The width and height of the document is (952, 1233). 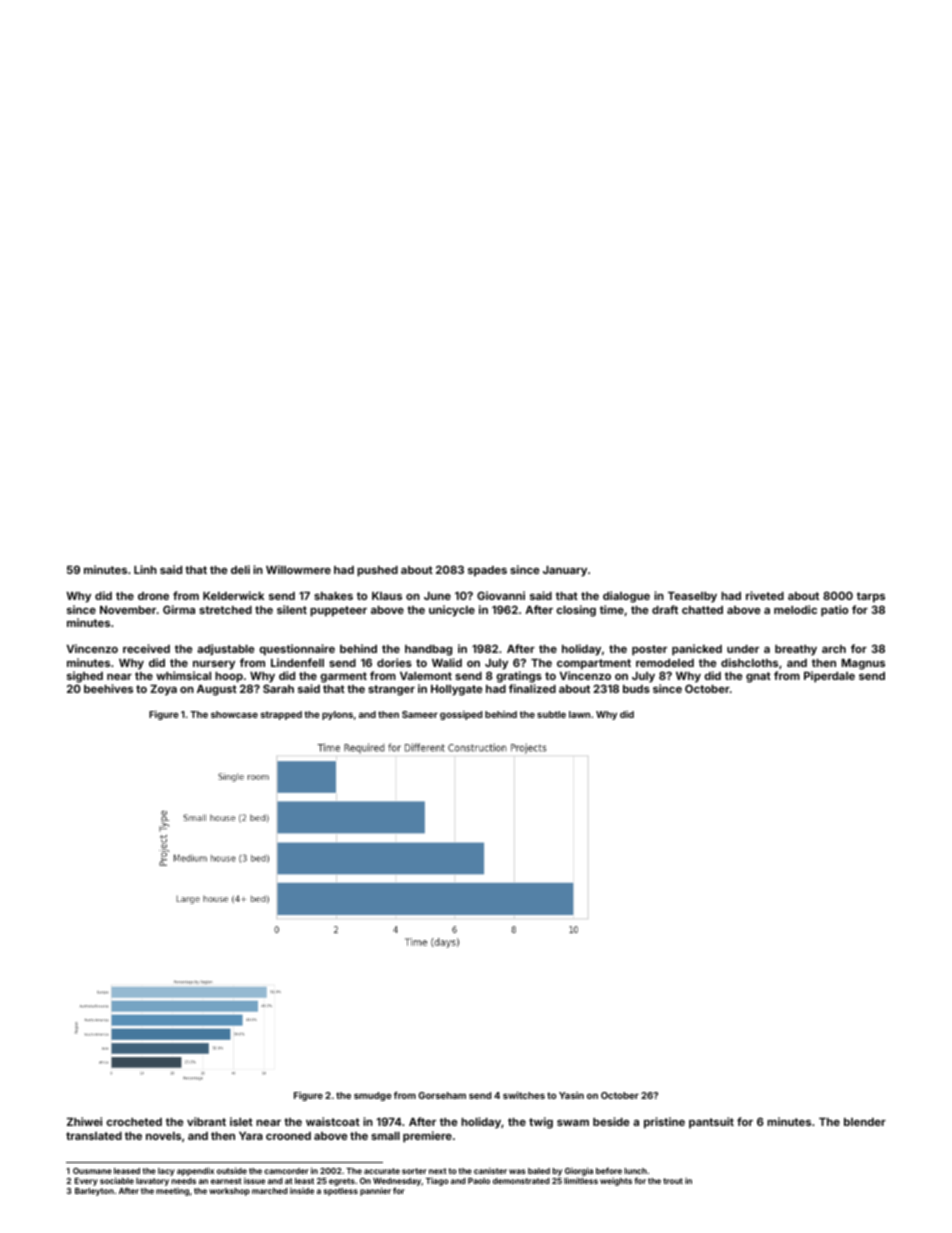 I want to click on Gorseham, so click(x=442, y=1095).
